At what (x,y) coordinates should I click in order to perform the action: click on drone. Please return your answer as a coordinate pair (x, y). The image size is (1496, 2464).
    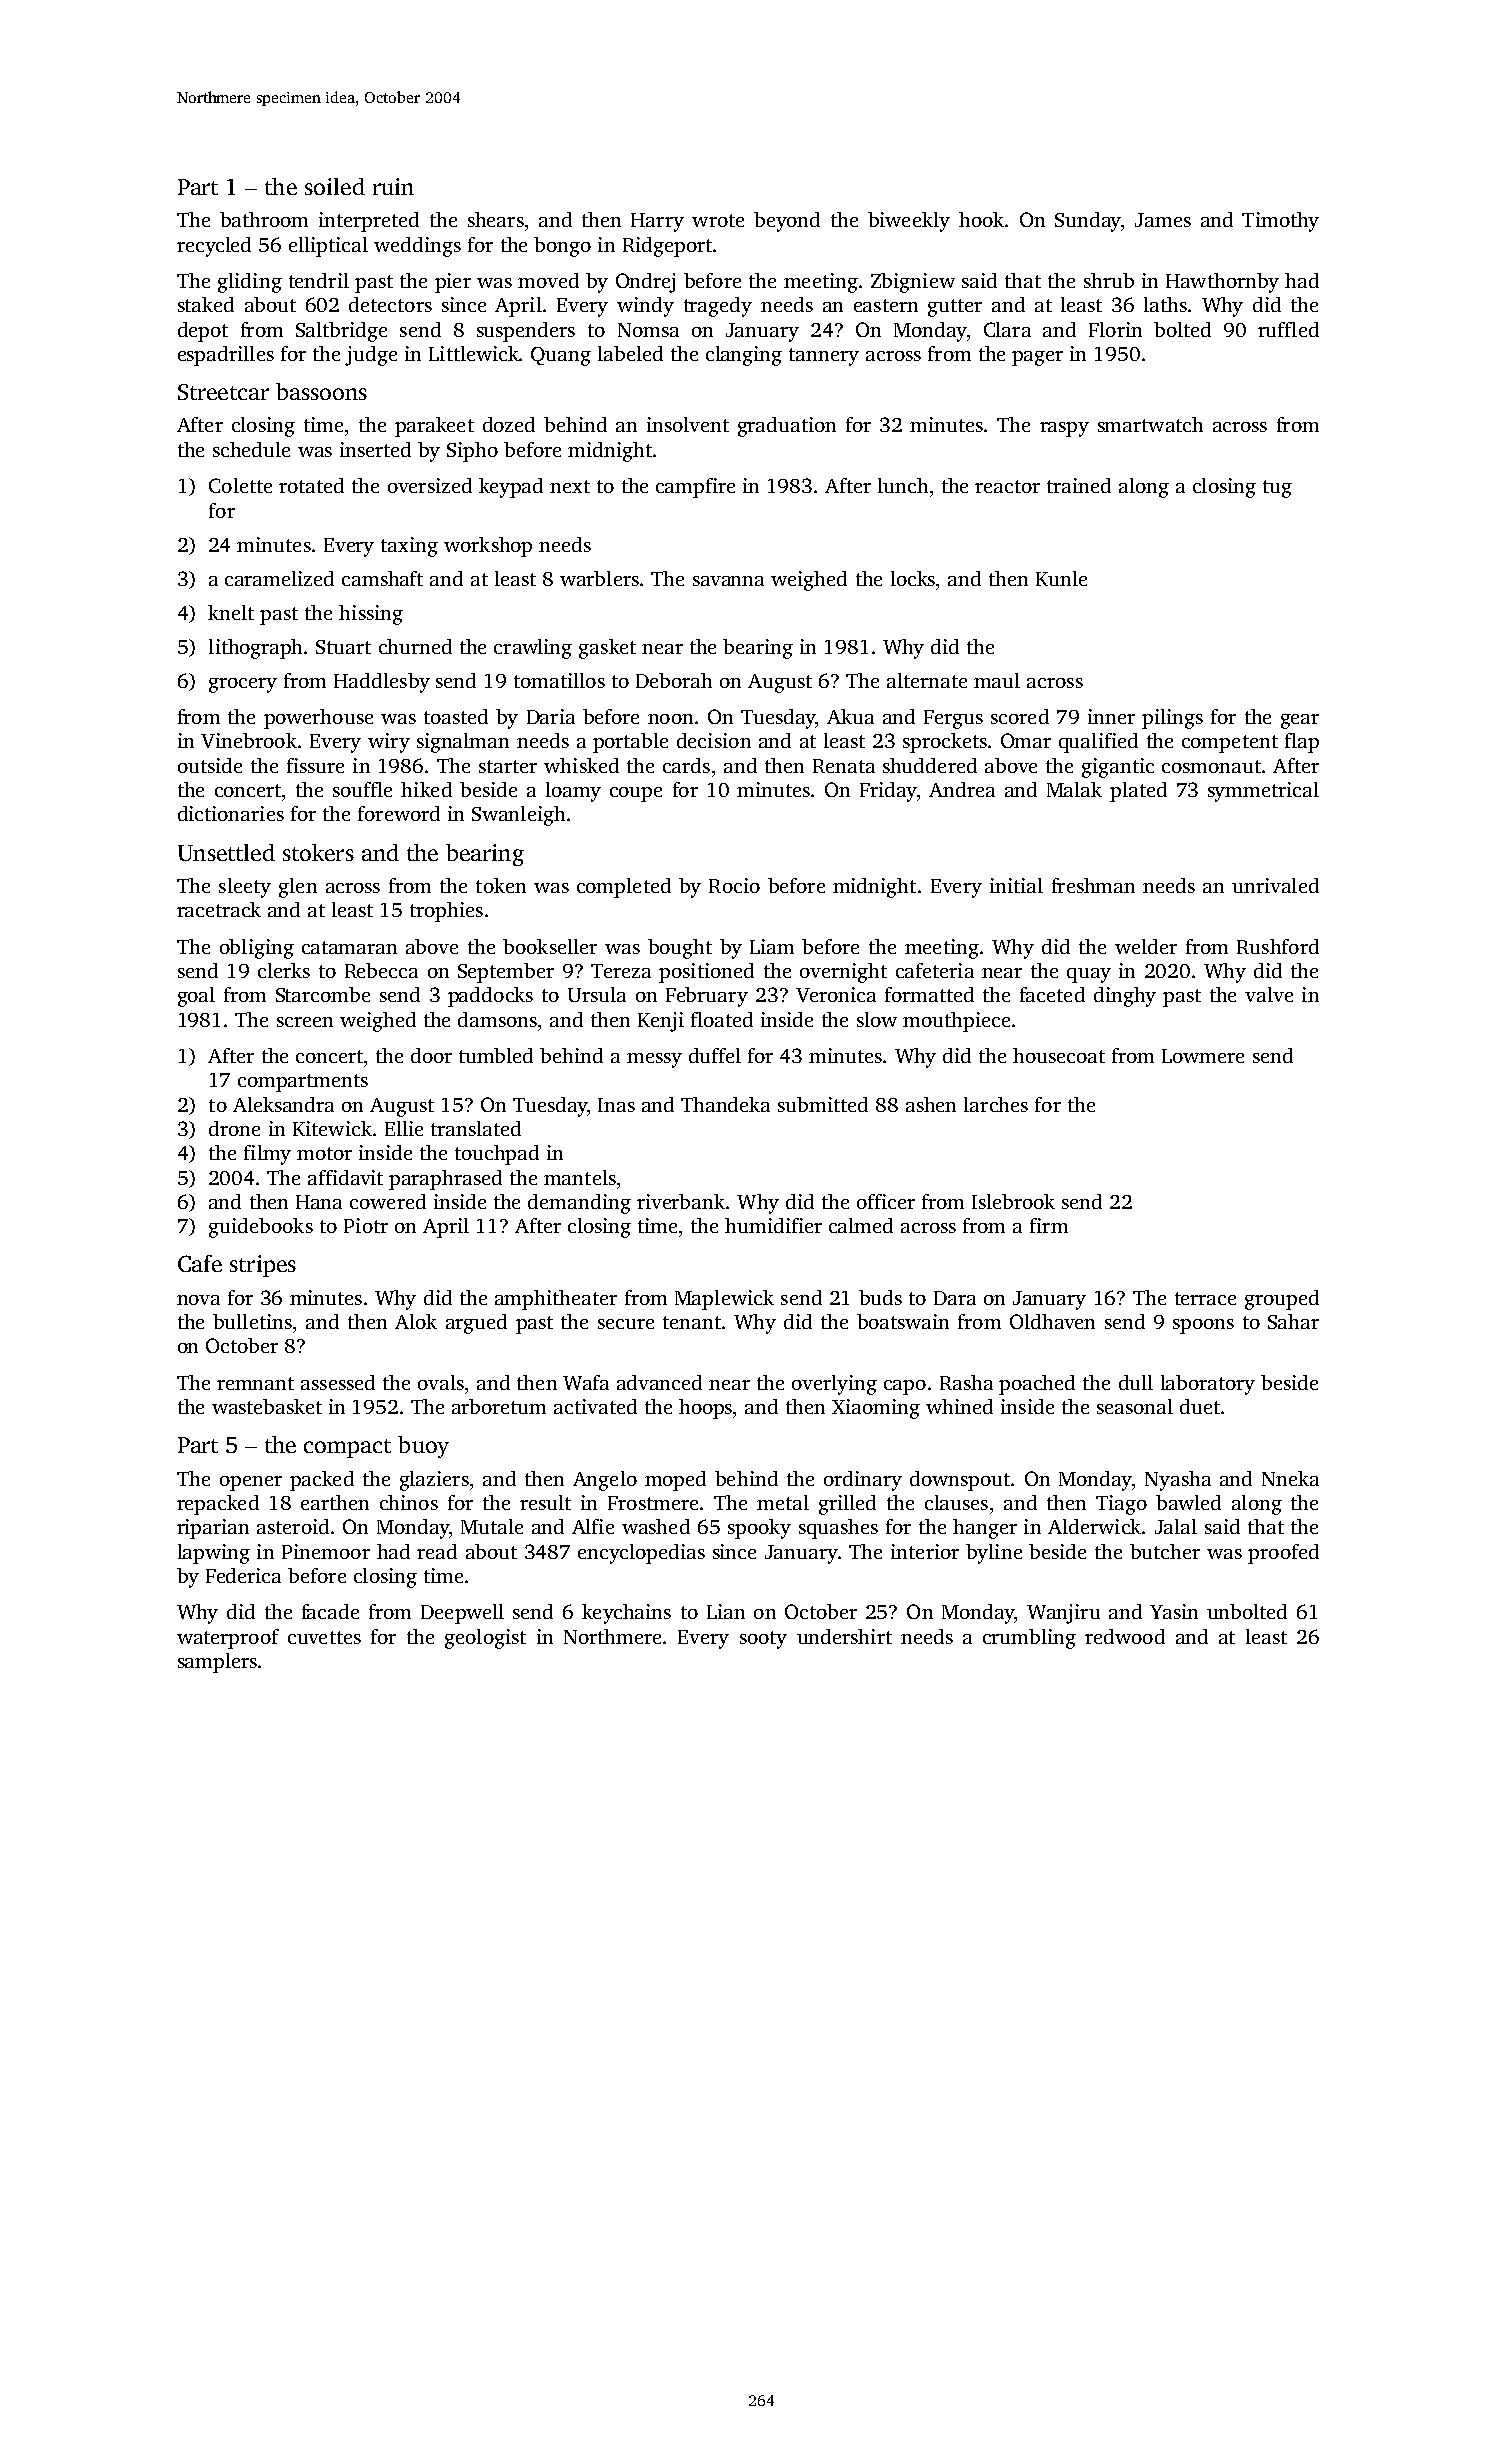
    Looking at the image, I should click on (234, 1128).
